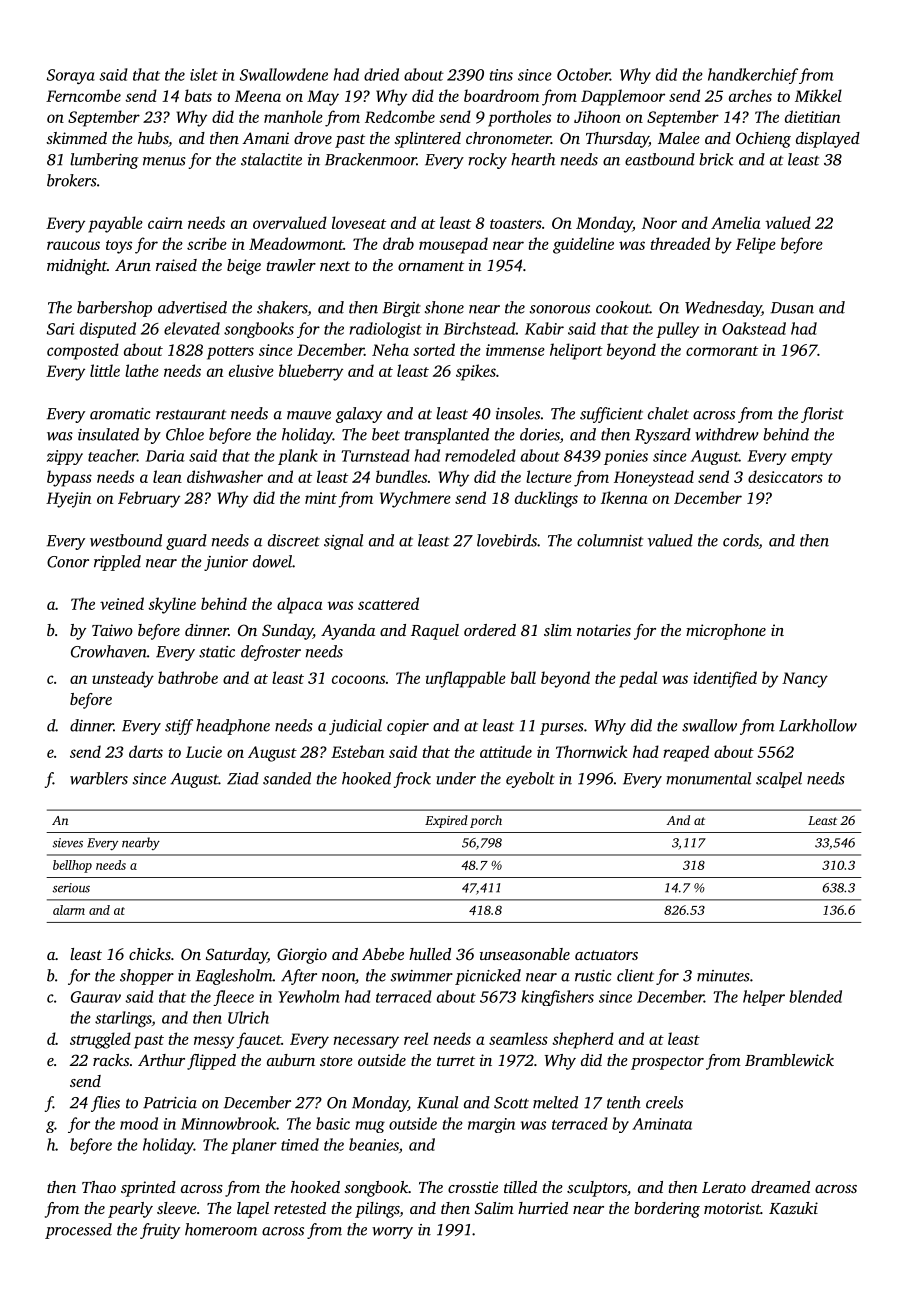 Image resolution: width=908 pixels, height=1316 pixels. What do you see at coordinates (583, 245) in the screenshot?
I see `guideline` at bounding box center [583, 245].
